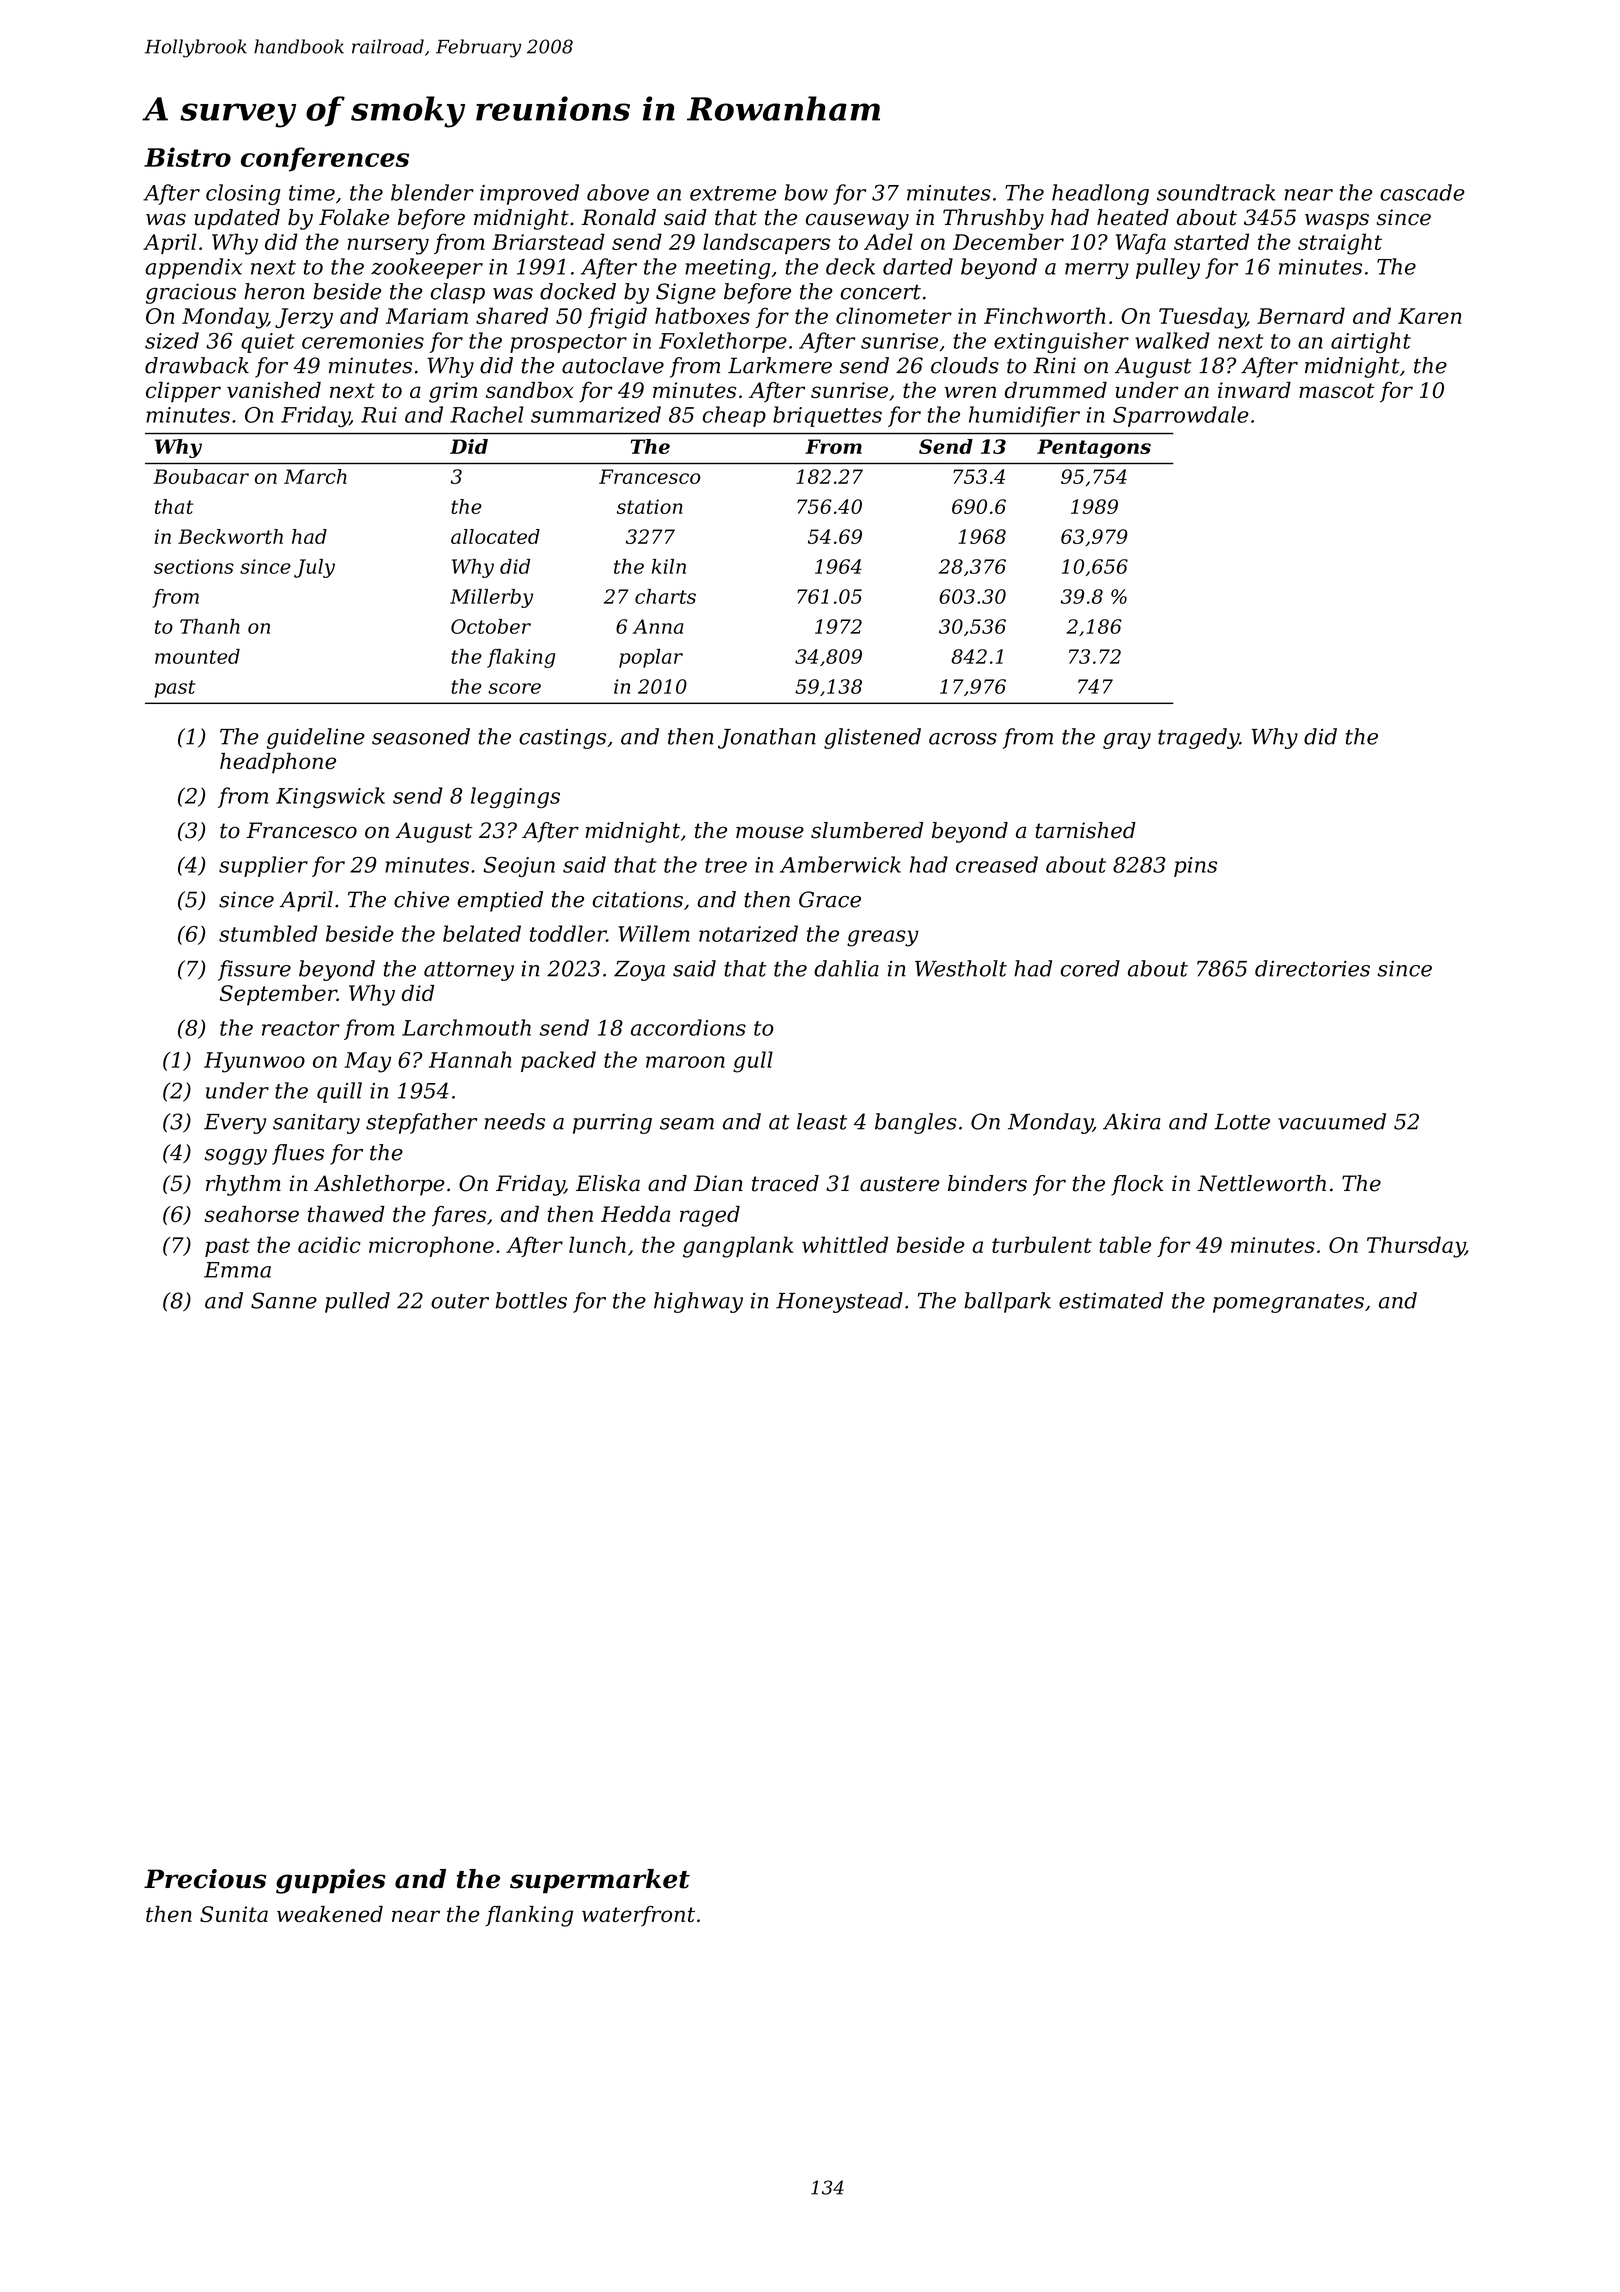 This image has height=2292, width=1620. What do you see at coordinates (806, 192) in the image?
I see `bow` at bounding box center [806, 192].
